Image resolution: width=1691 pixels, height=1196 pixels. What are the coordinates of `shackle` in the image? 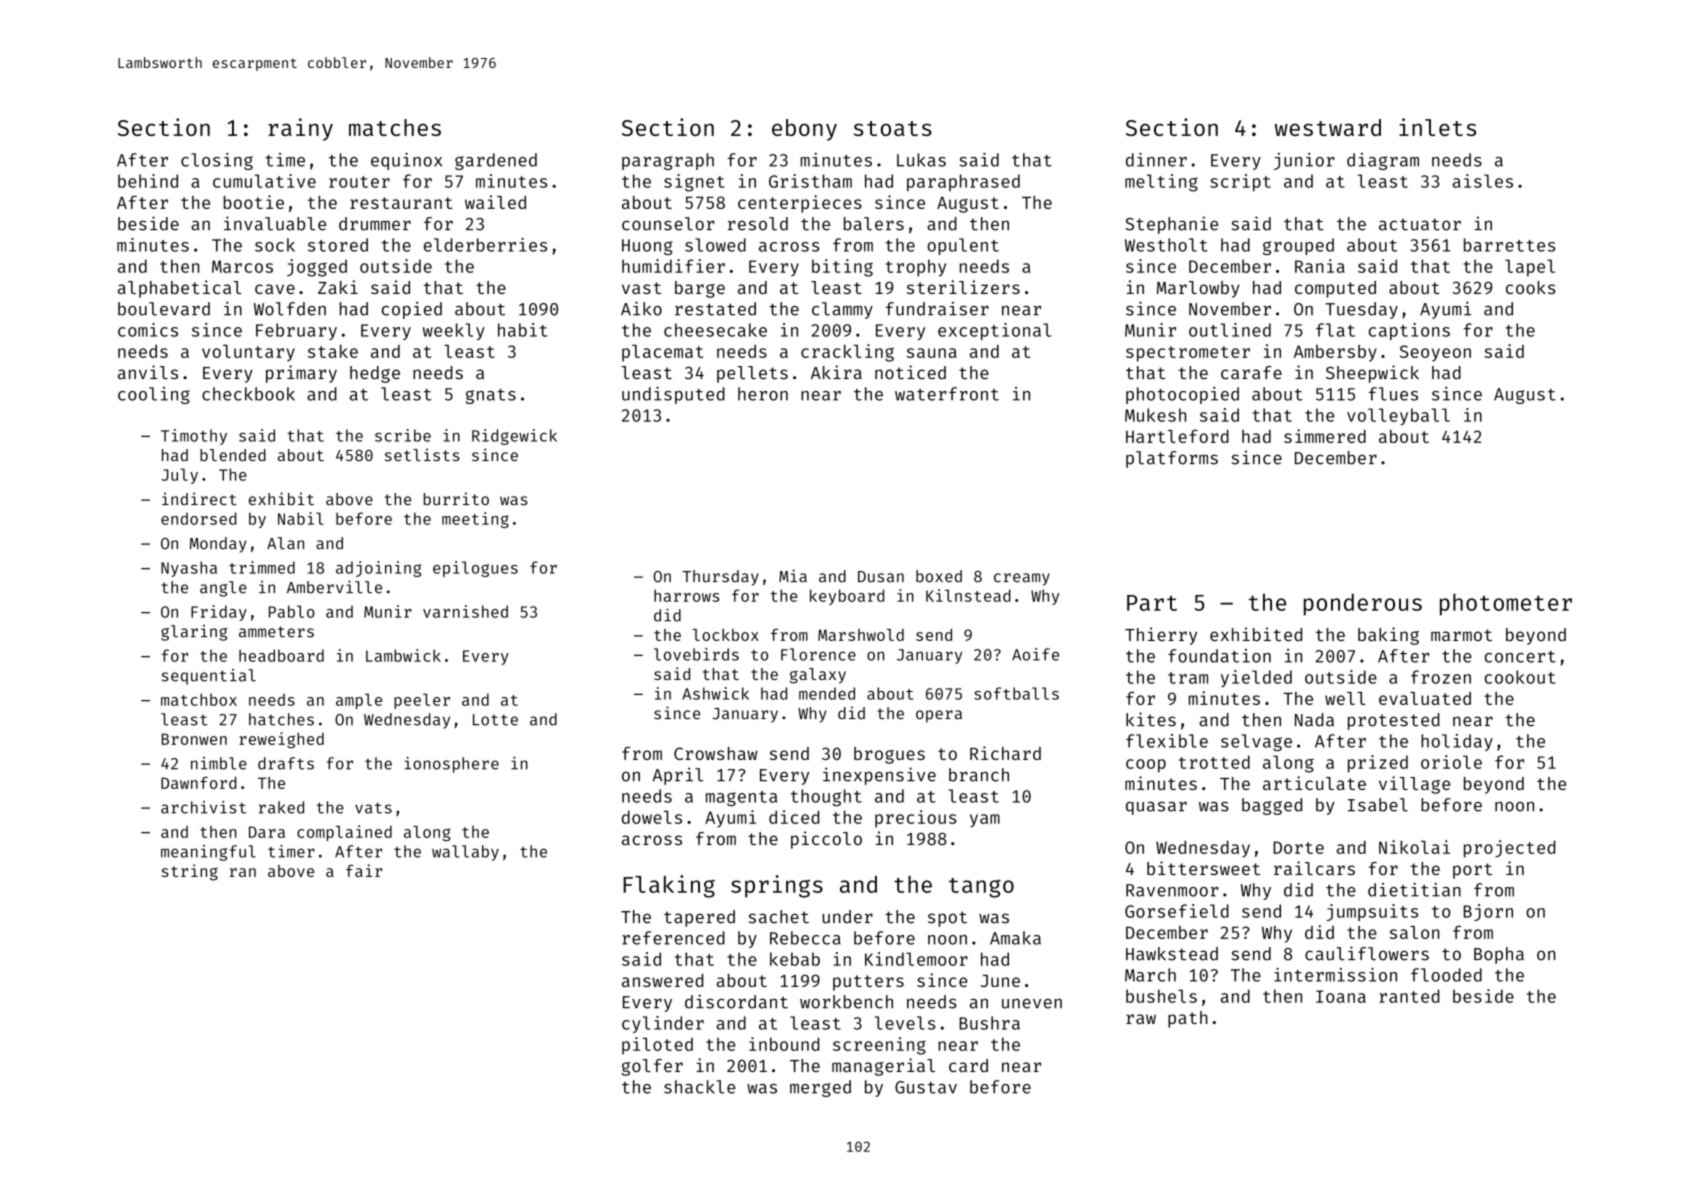 It's located at (700, 1087).
